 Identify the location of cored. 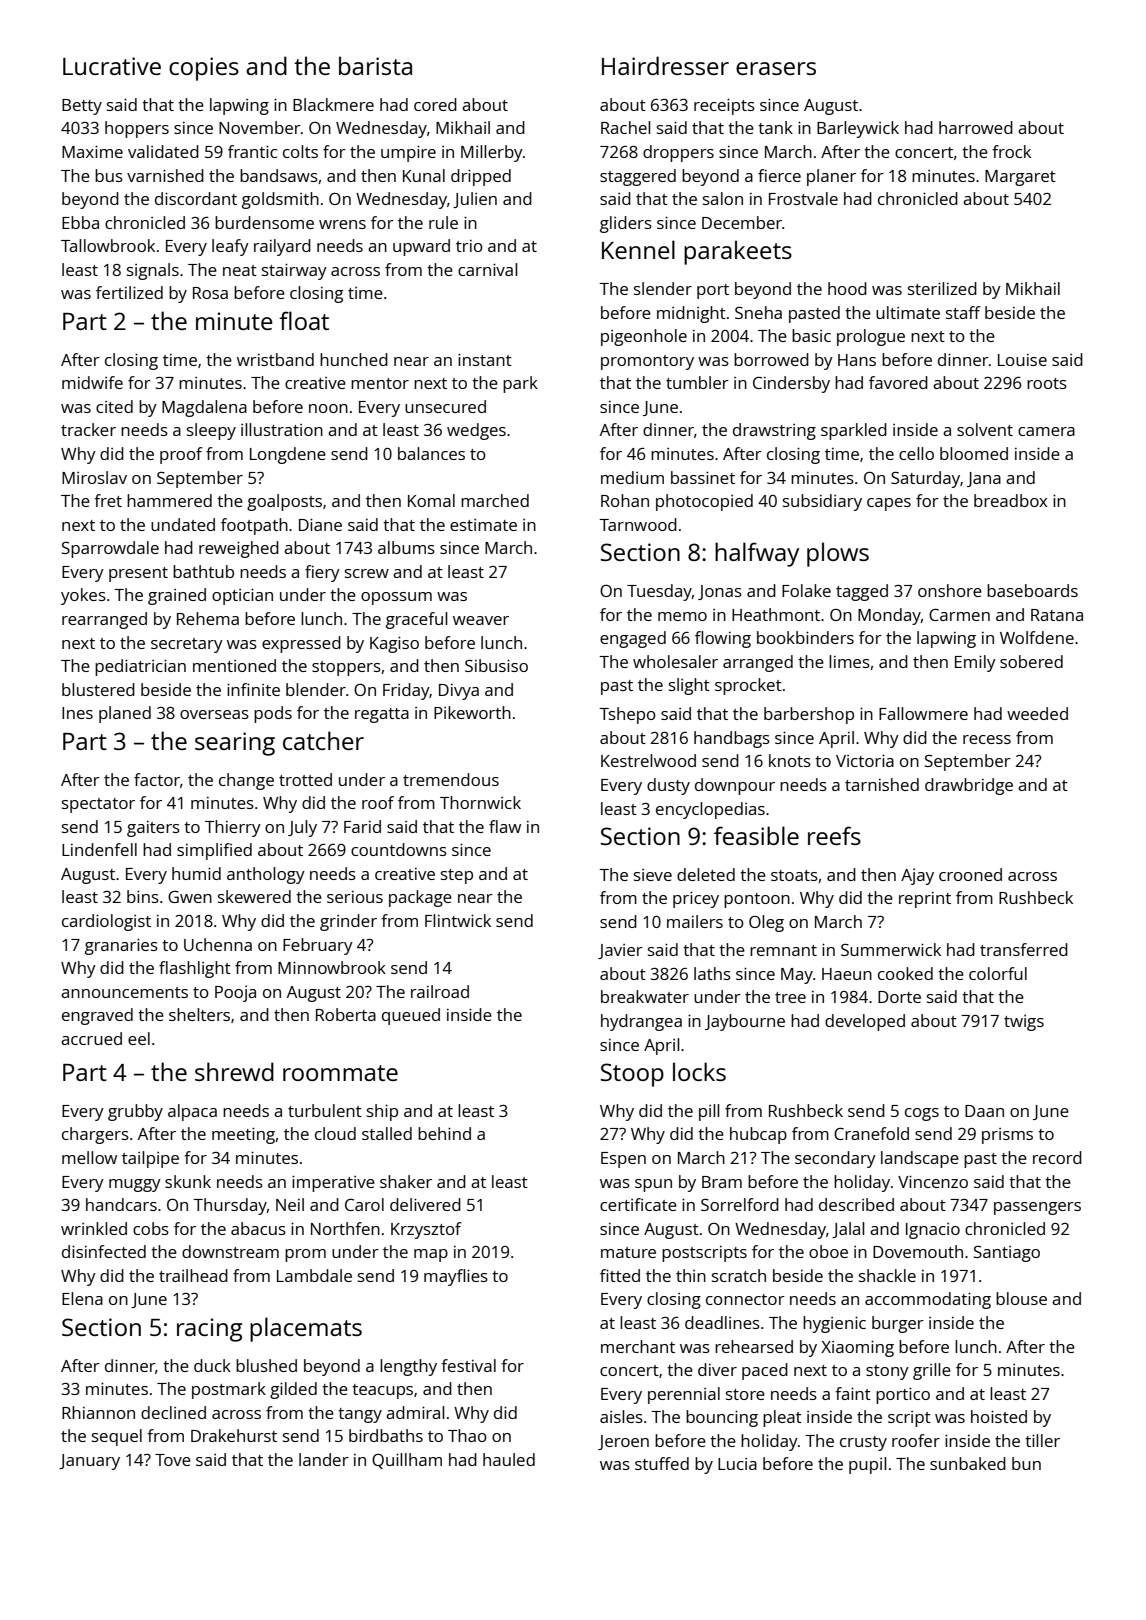
(435, 104).
